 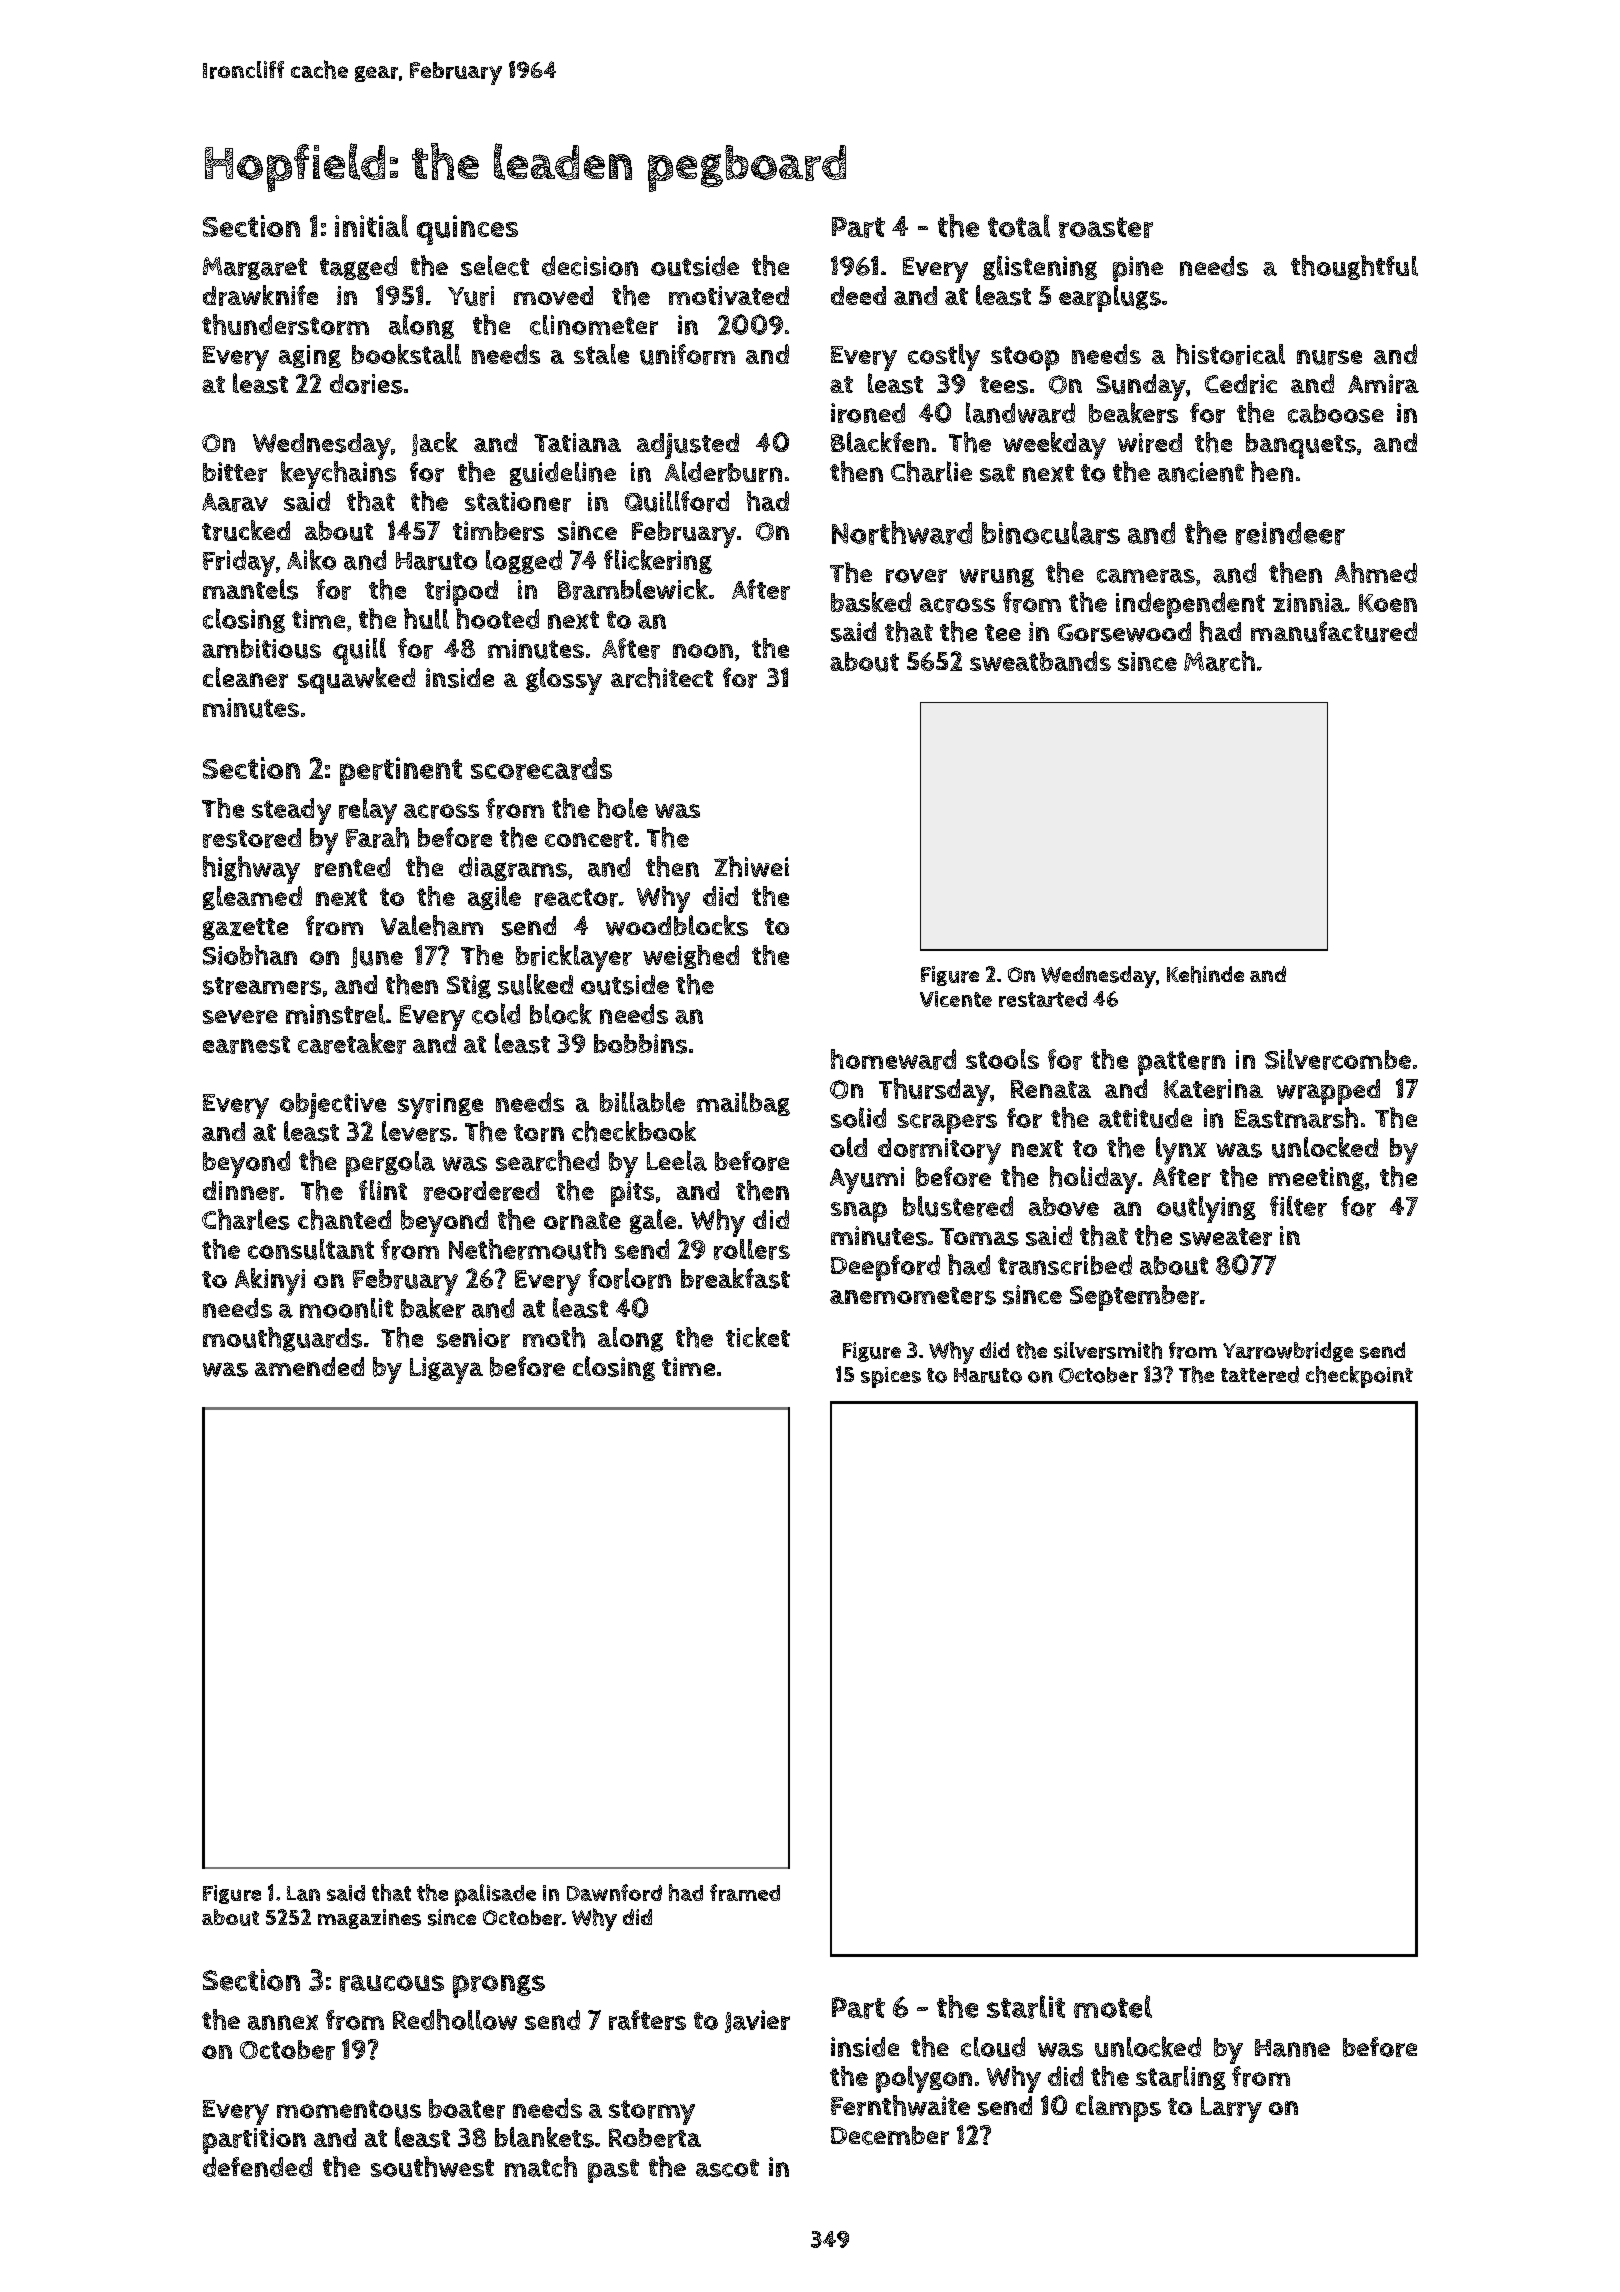 I want to click on spices, so click(x=891, y=1377).
